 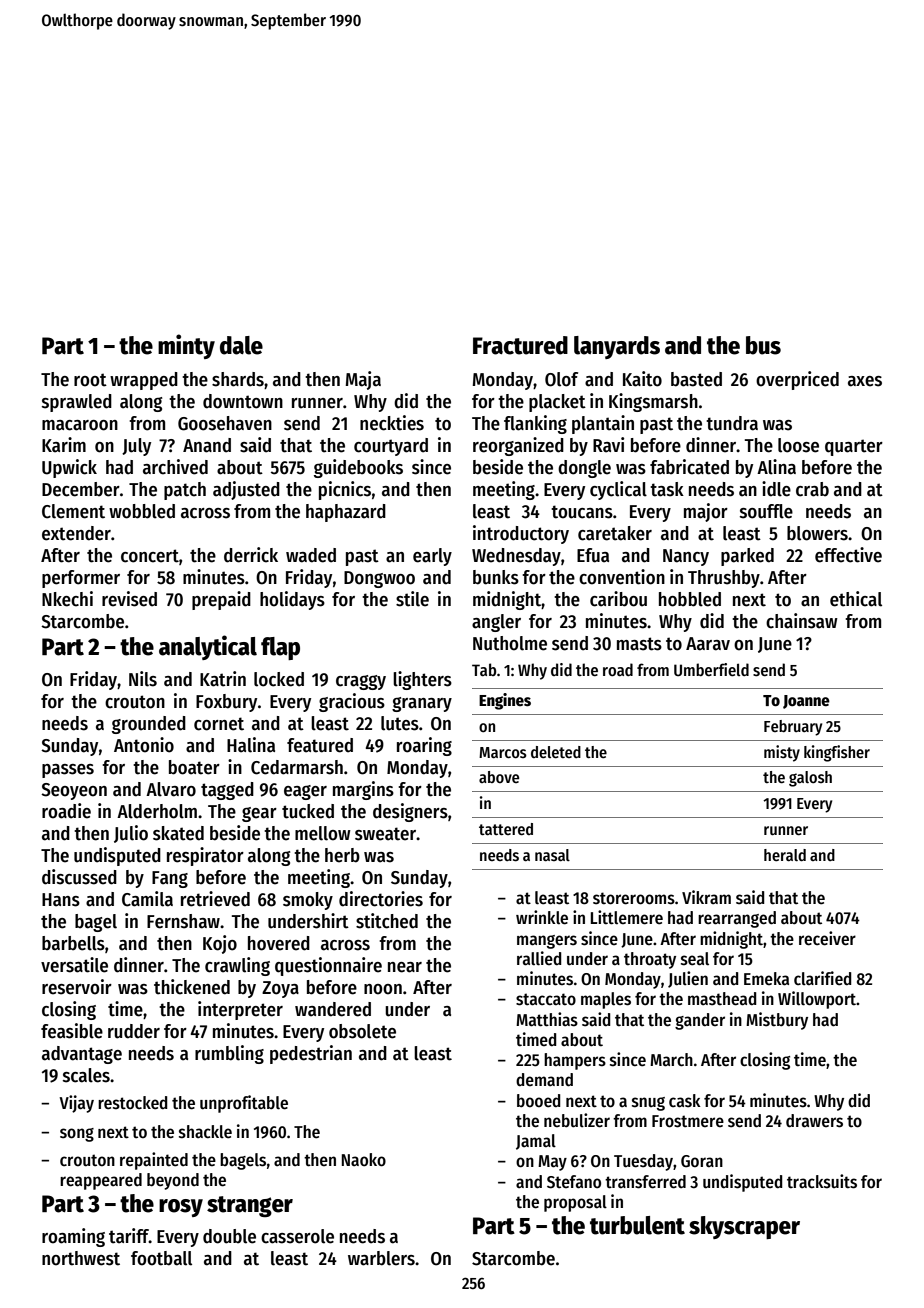 I want to click on bus, so click(x=763, y=345).
